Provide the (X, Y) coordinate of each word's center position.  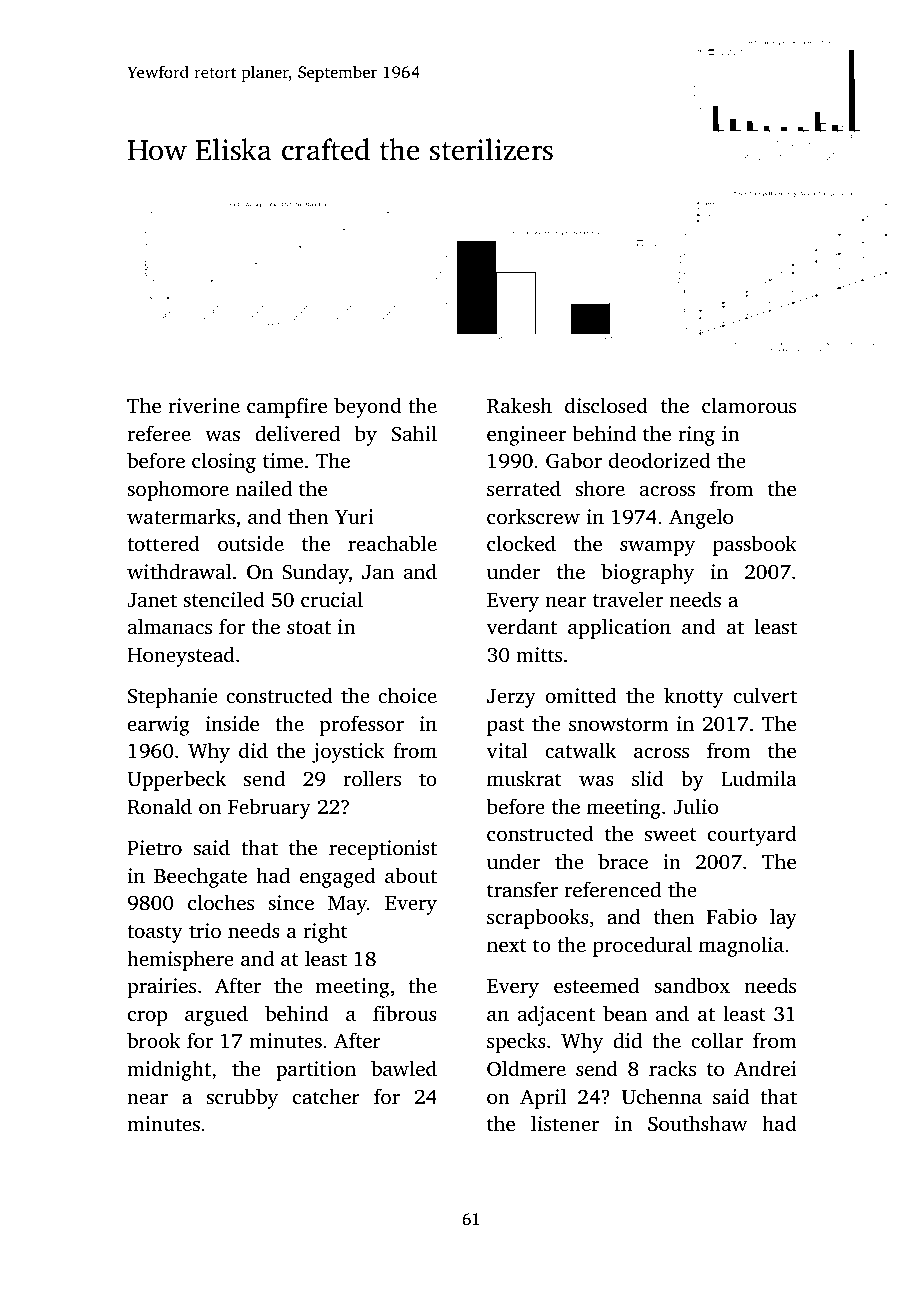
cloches (221, 902)
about (411, 875)
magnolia (741, 946)
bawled (404, 1068)
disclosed (606, 405)
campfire (287, 407)
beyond (367, 407)
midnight (169, 1070)
